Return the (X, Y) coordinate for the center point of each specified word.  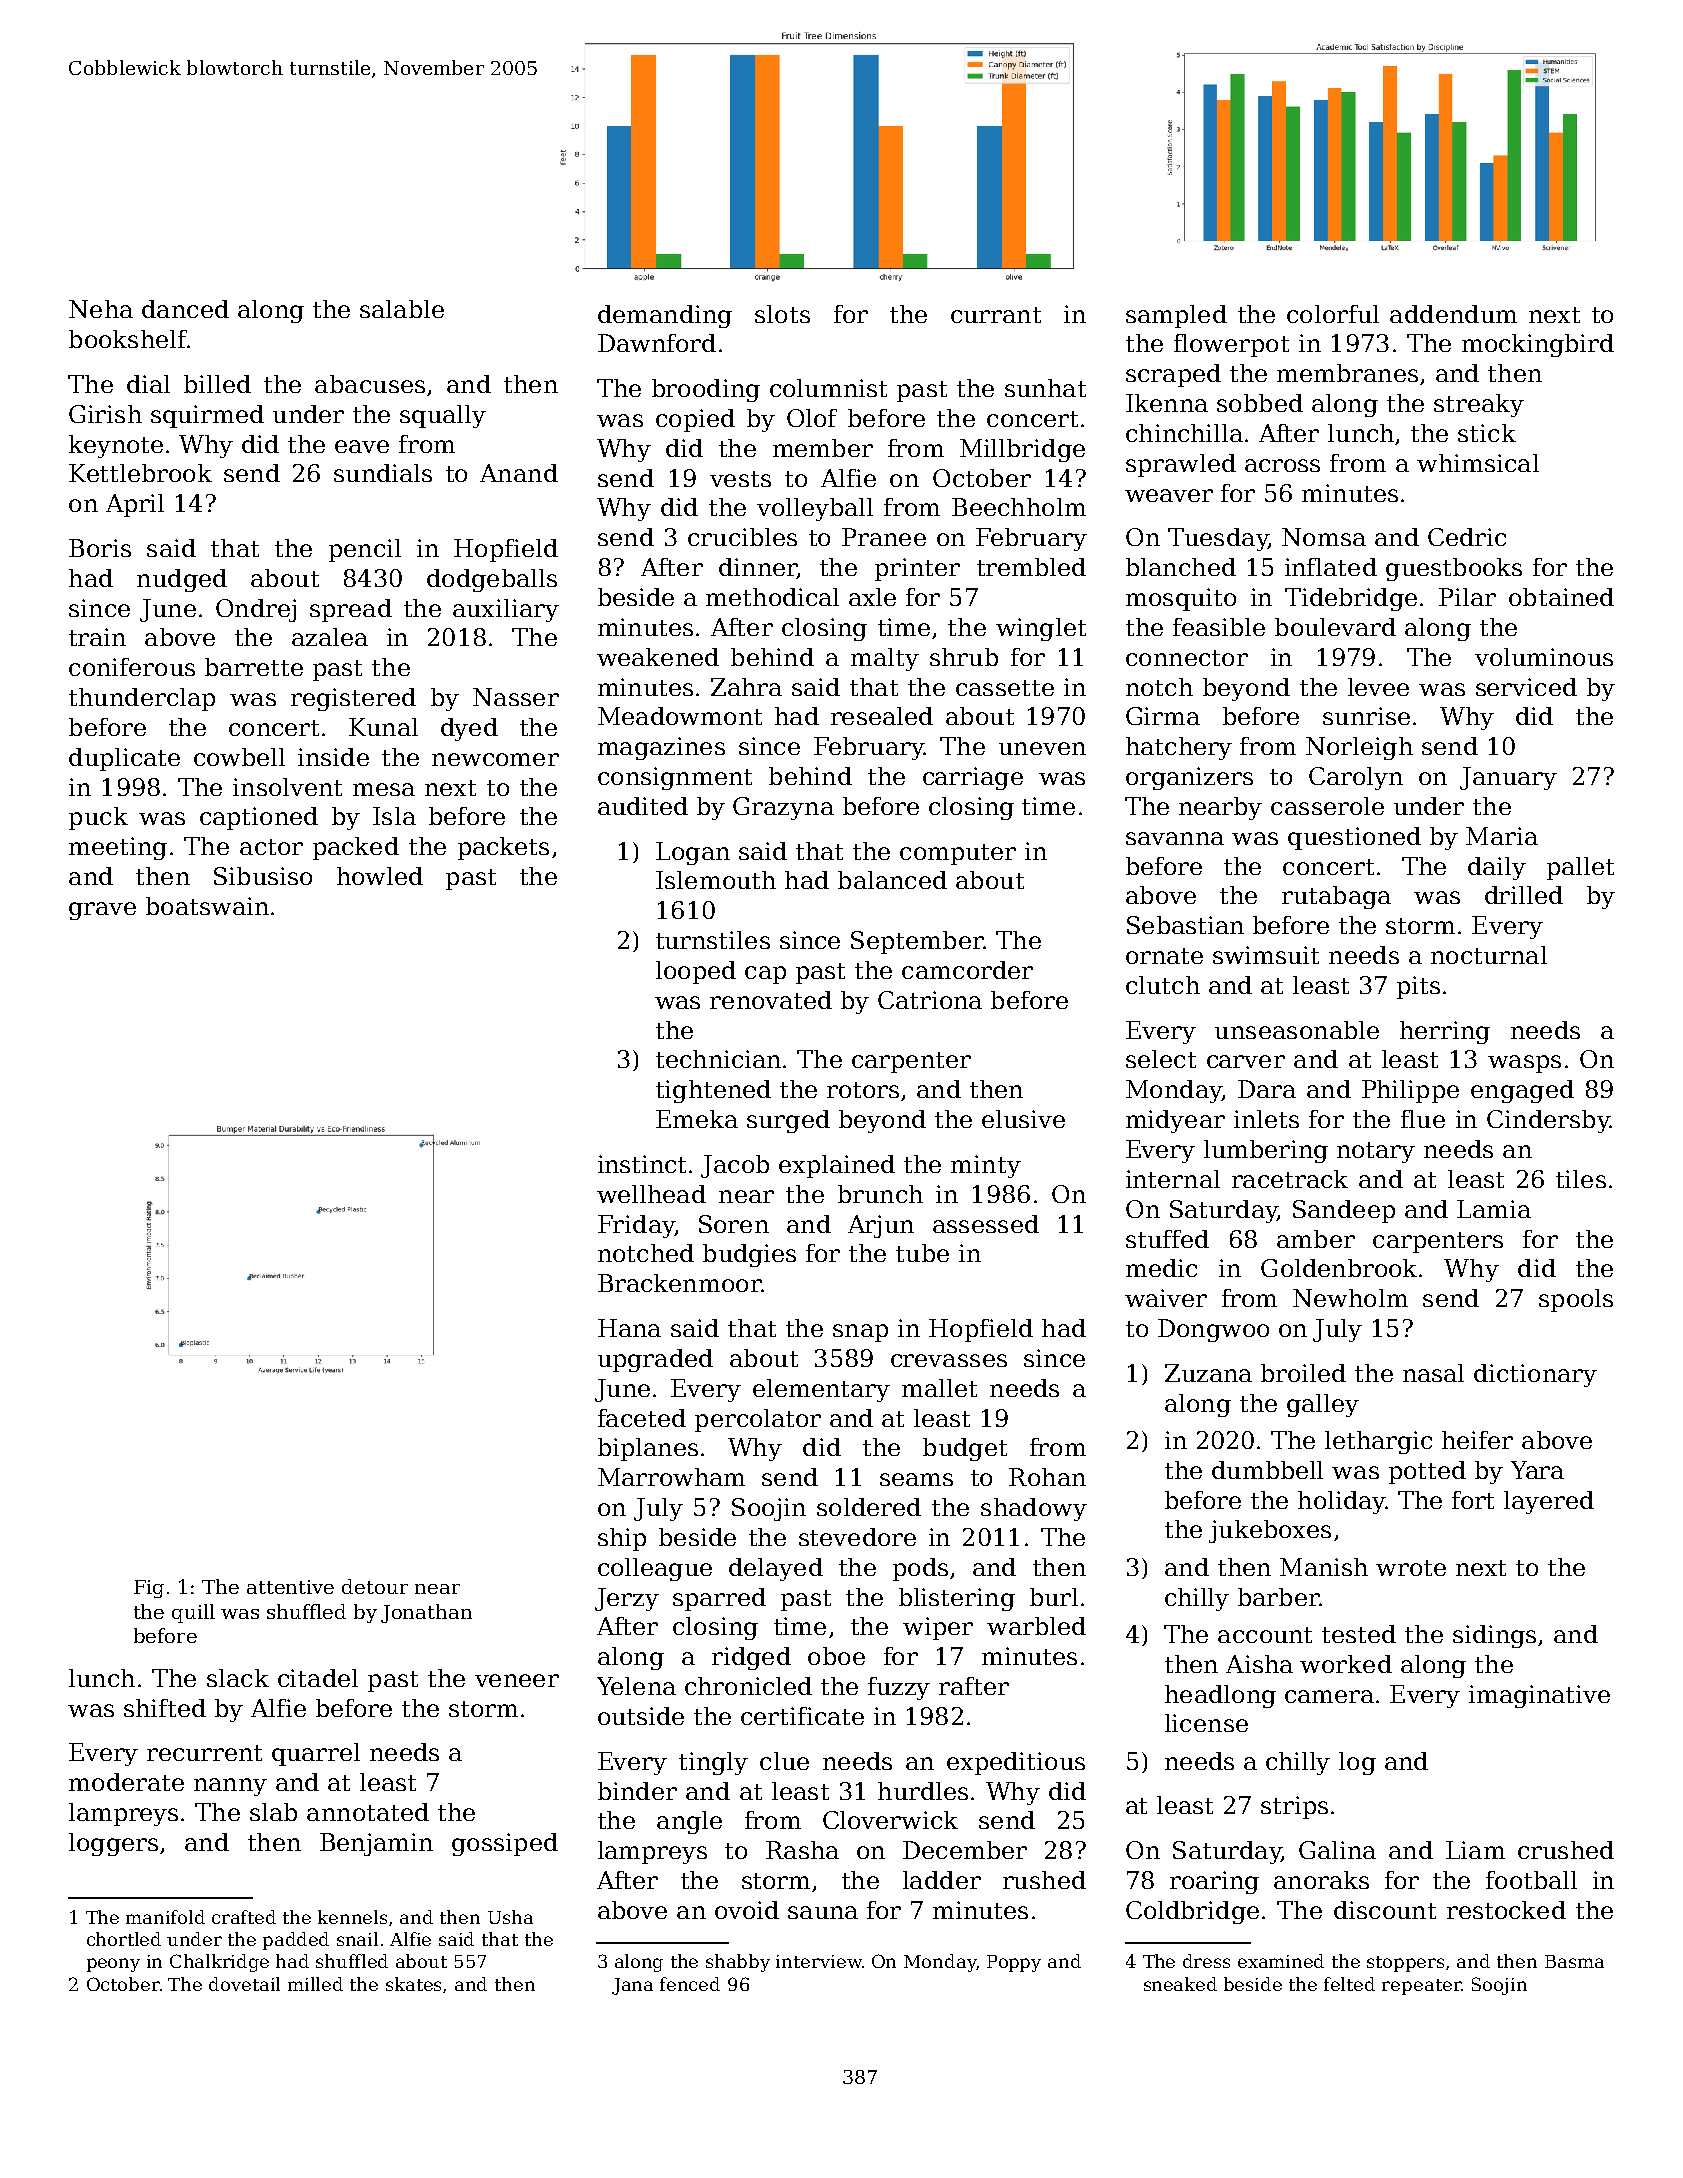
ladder (942, 1880)
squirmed (207, 416)
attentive (290, 1587)
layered (1549, 1502)
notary (1376, 1152)
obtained (1561, 597)
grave (102, 911)
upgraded (655, 1360)
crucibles (742, 537)
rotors (863, 1090)
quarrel (316, 1754)
